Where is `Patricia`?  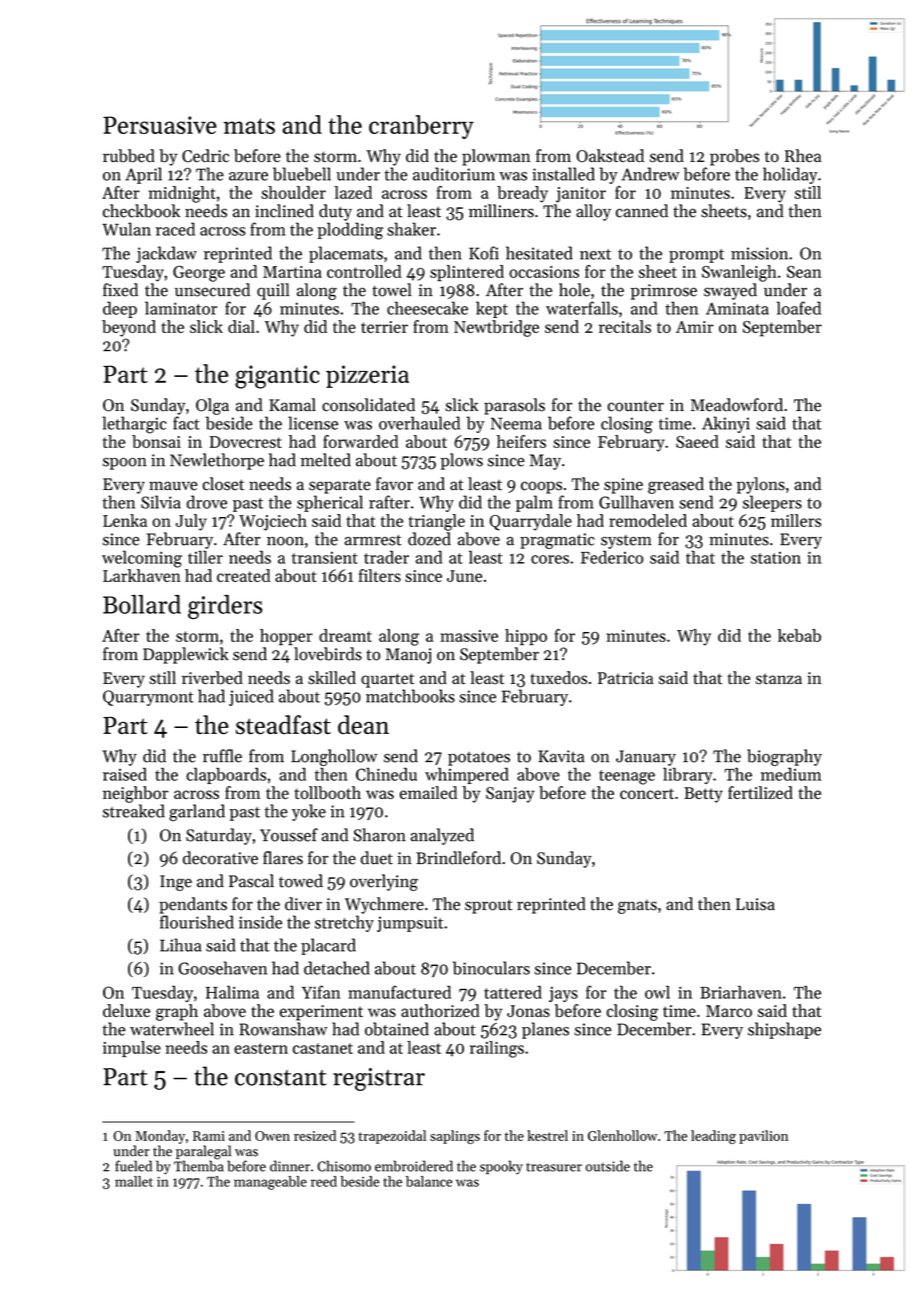
Patricia is located at coordinates (625, 678).
